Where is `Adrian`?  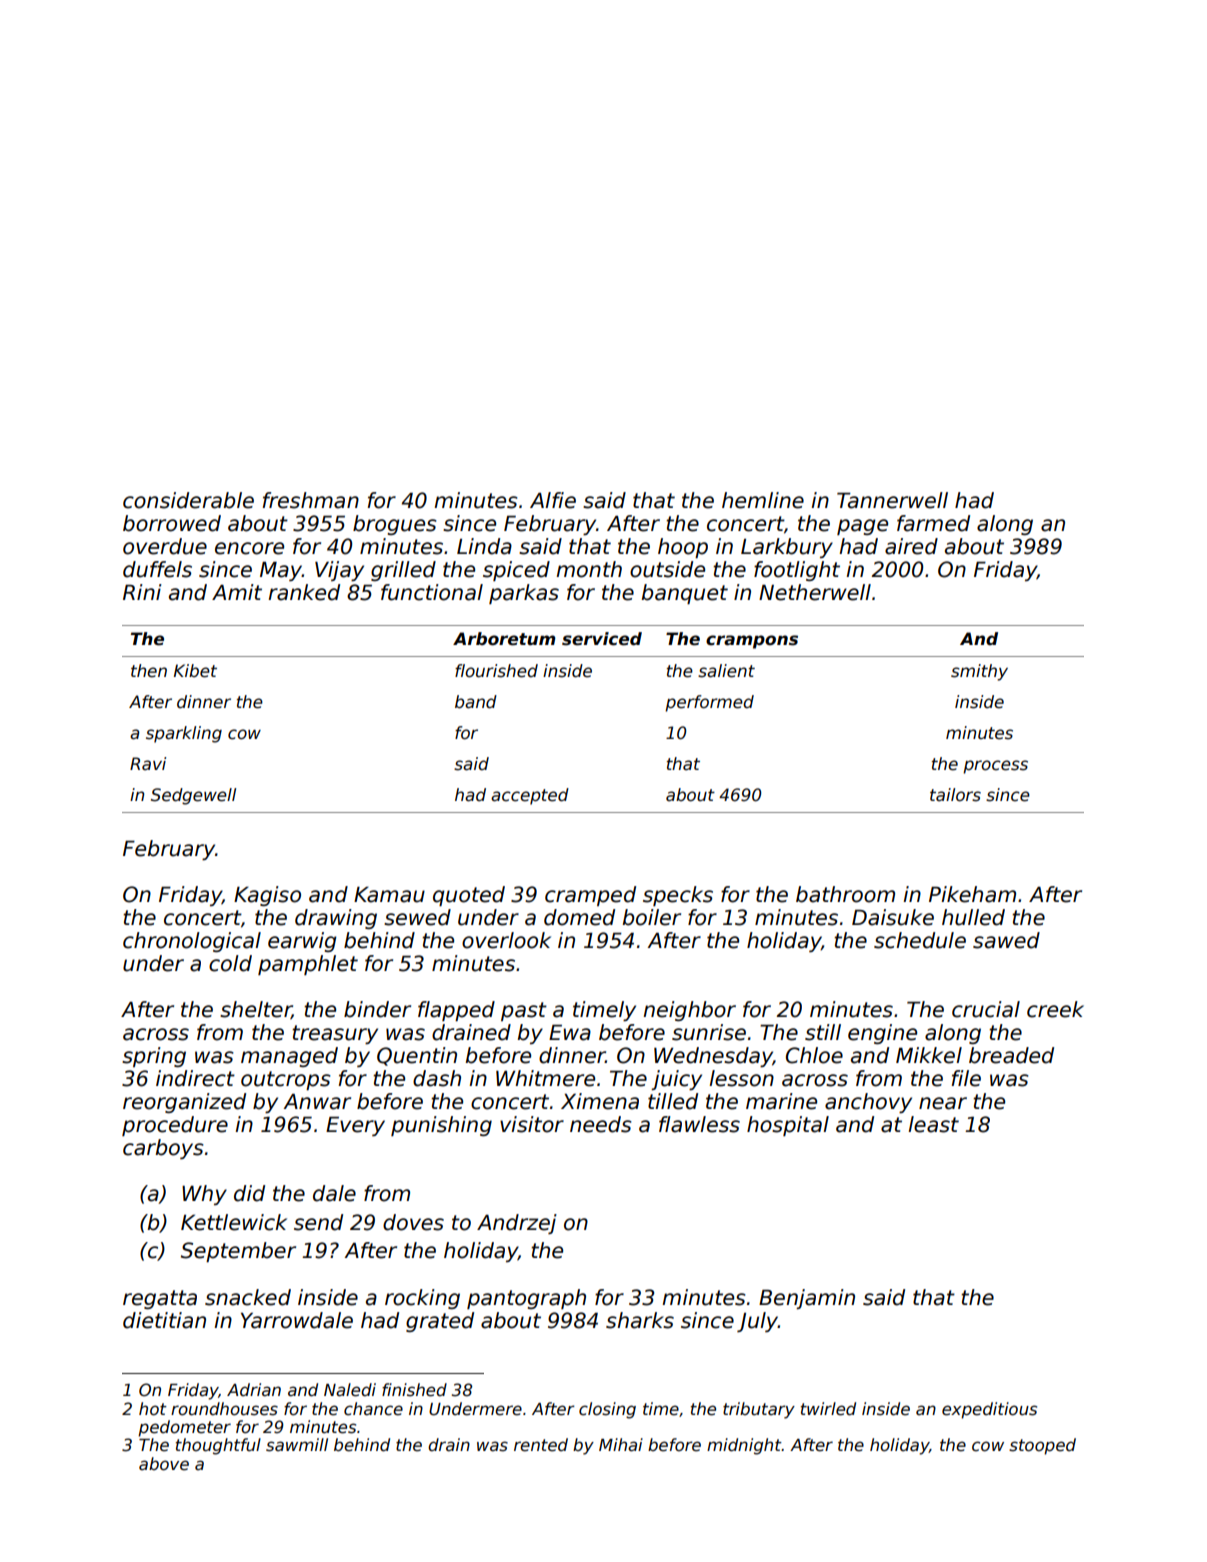
Adrian is located at coordinates (254, 1390).
